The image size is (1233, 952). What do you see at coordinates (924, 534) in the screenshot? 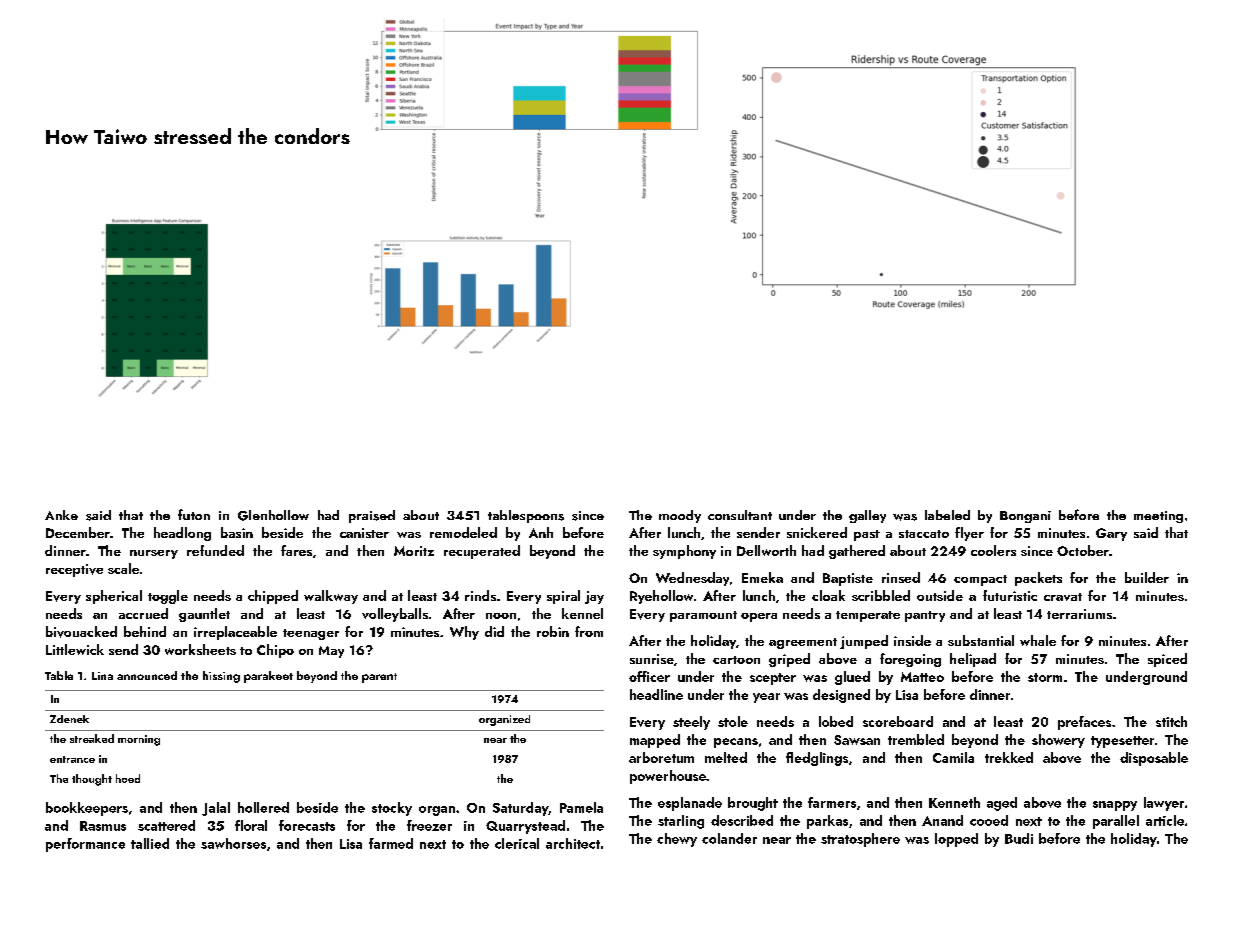
I see `staccato` at bounding box center [924, 534].
